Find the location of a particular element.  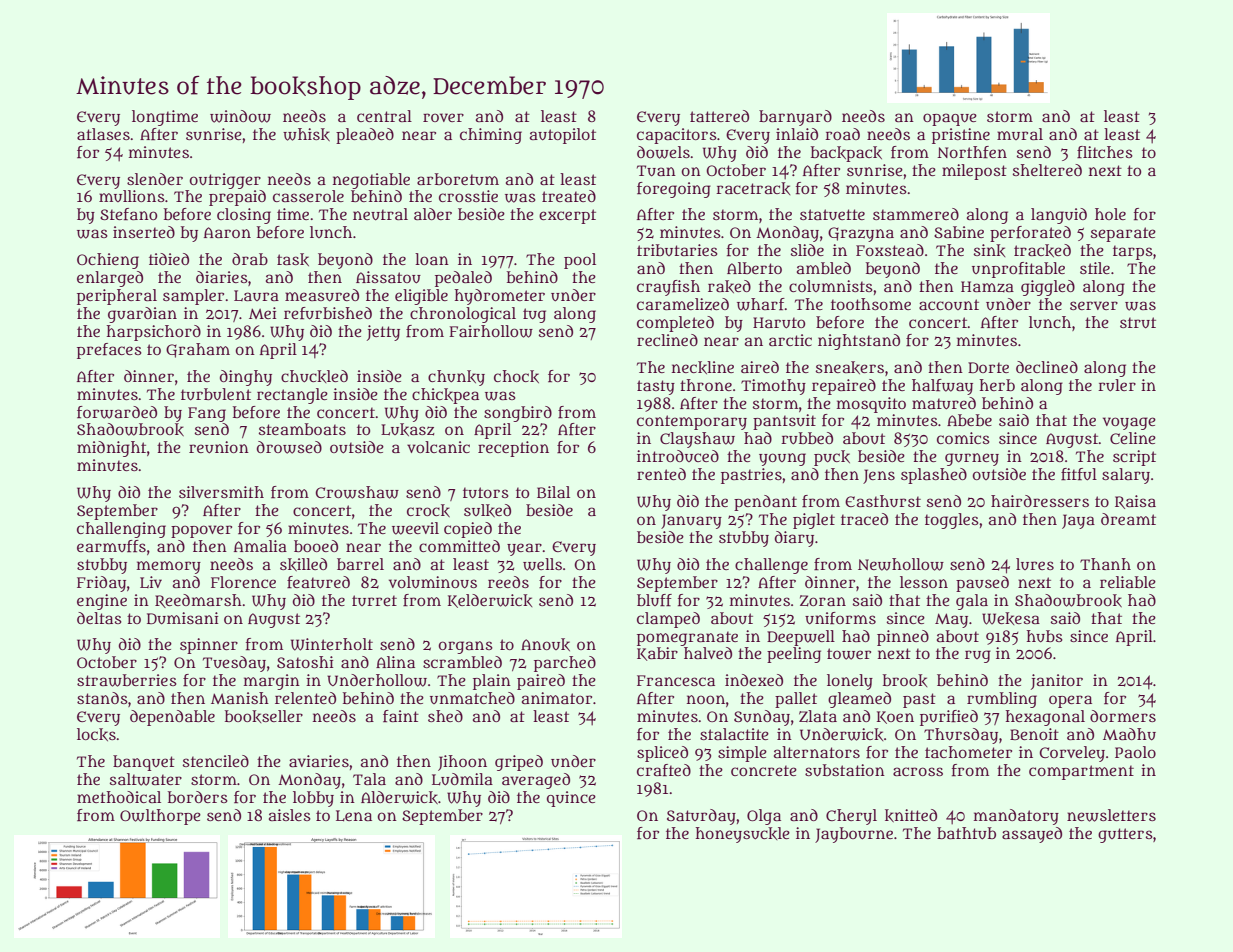

dreamt is located at coordinates (1128, 519).
